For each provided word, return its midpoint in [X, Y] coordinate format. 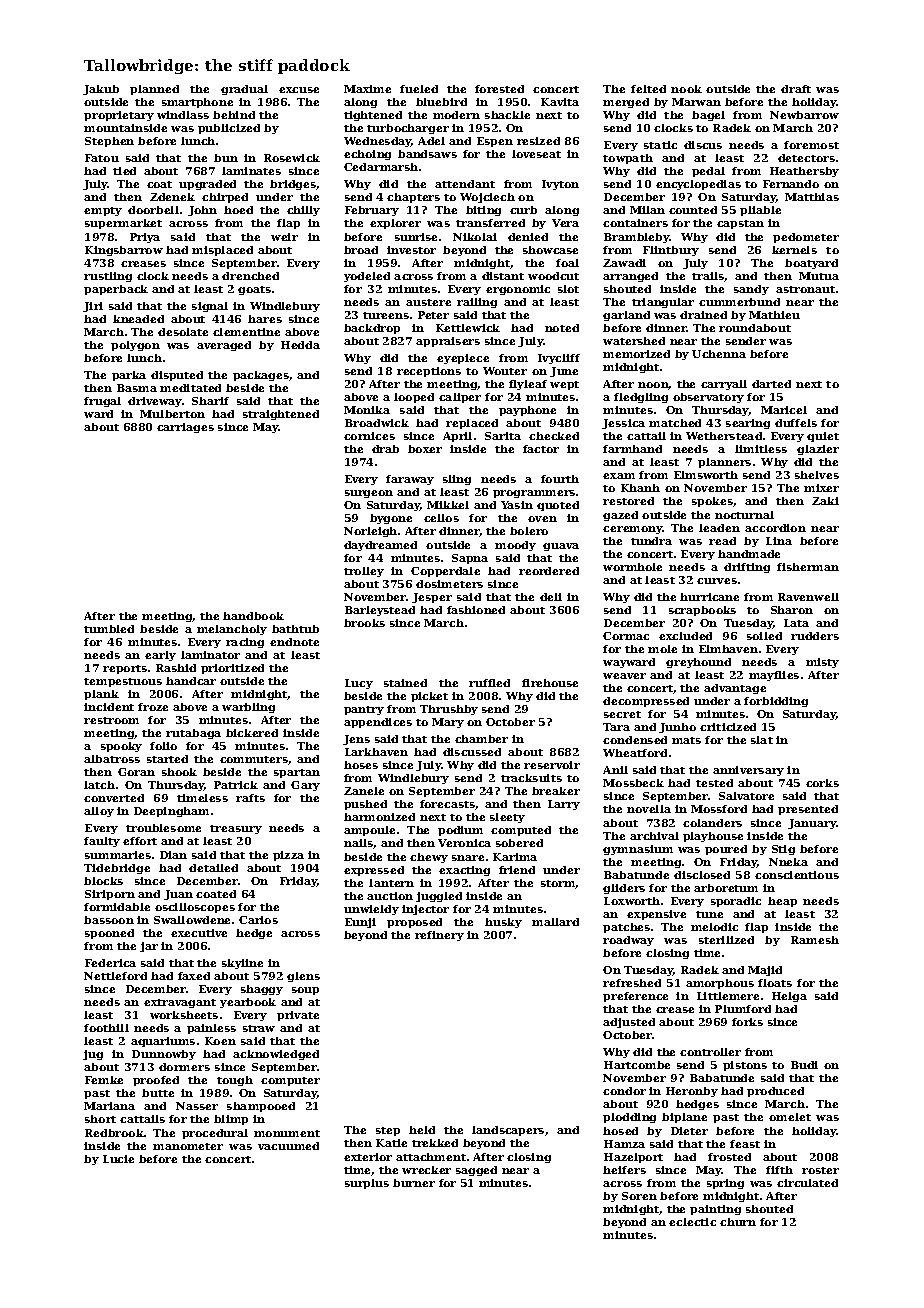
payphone [527, 411]
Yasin [517, 505]
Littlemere [728, 996]
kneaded [138, 319]
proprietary [119, 116]
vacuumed [288, 1146]
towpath [628, 159]
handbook [253, 616]
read [722, 541]
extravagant [180, 1003]
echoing [367, 155]
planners [724, 463]
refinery [439, 936]
